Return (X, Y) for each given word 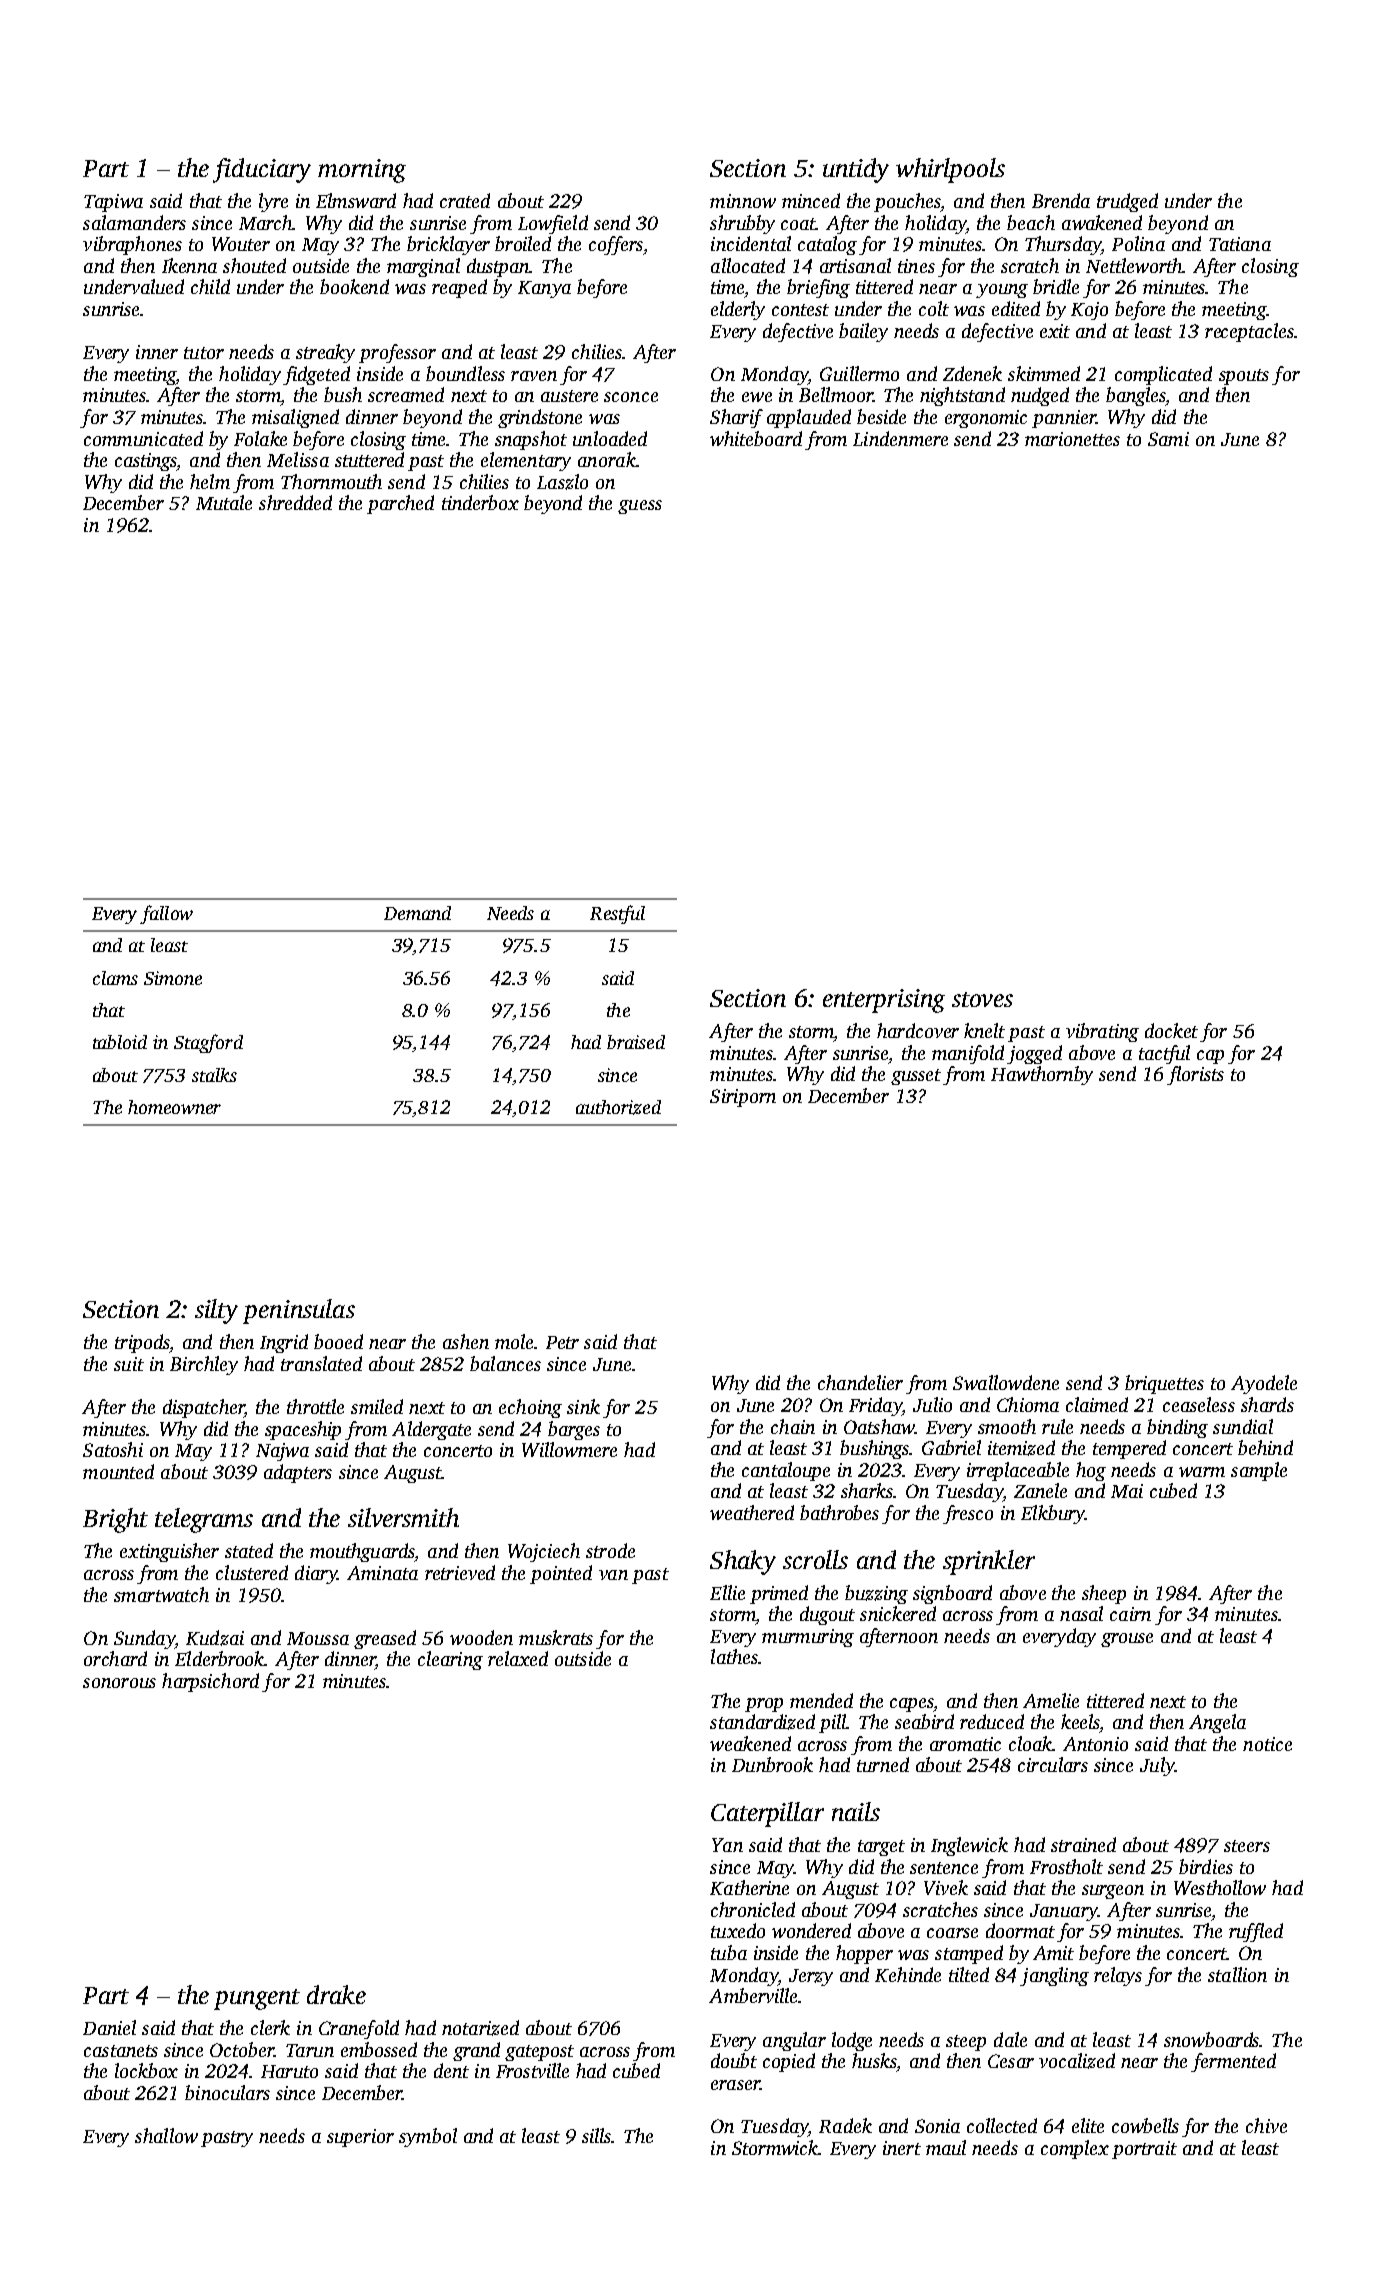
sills (597, 2135)
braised (636, 1042)
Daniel (109, 2027)
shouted (254, 265)
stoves (982, 999)
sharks (867, 1490)
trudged (1127, 202)
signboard (952, 1594)
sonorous (119, 1683)
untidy (856, 170)
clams (115, 978)
